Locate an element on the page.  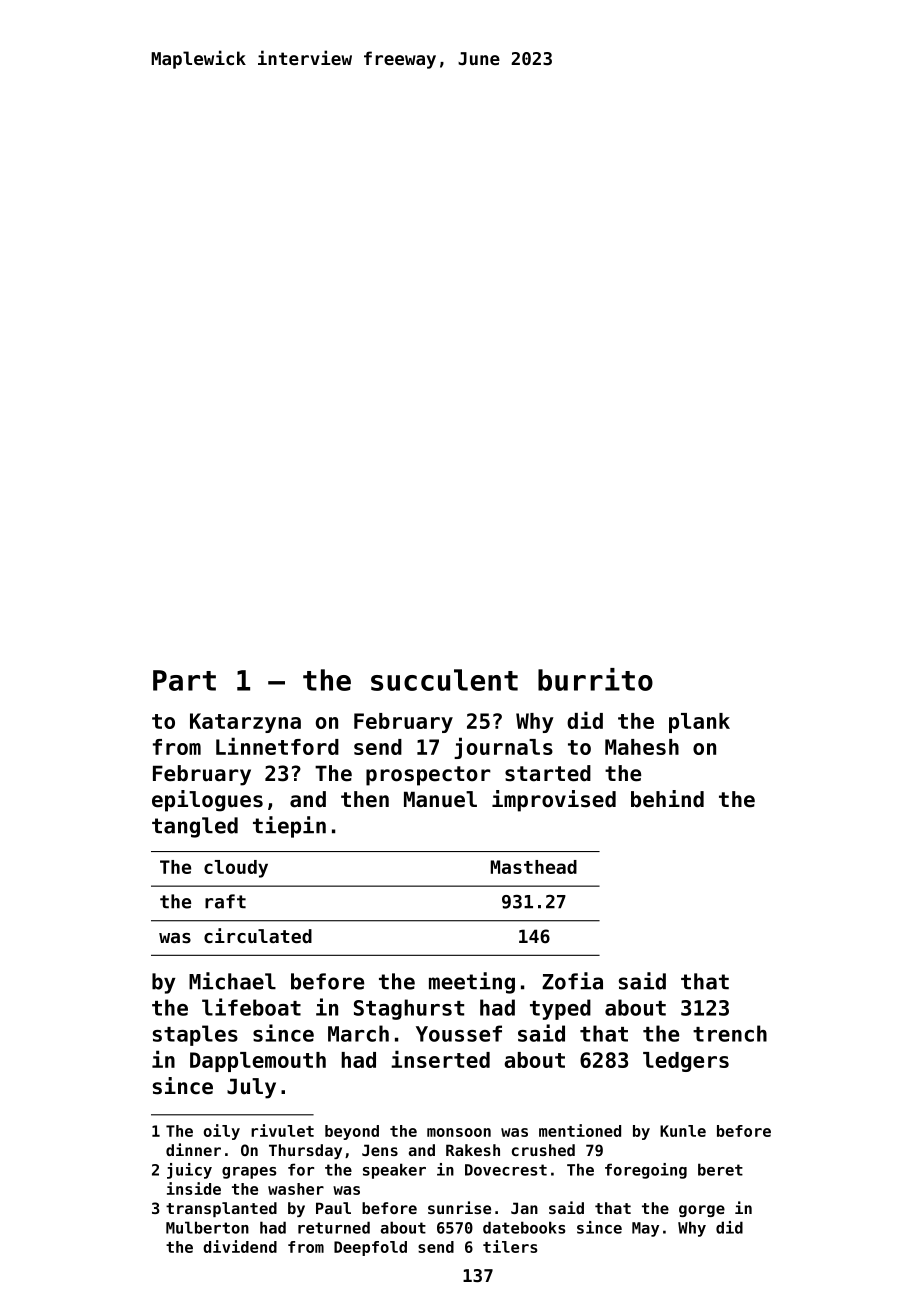
tilers is located at coordinates (510, 1246).
